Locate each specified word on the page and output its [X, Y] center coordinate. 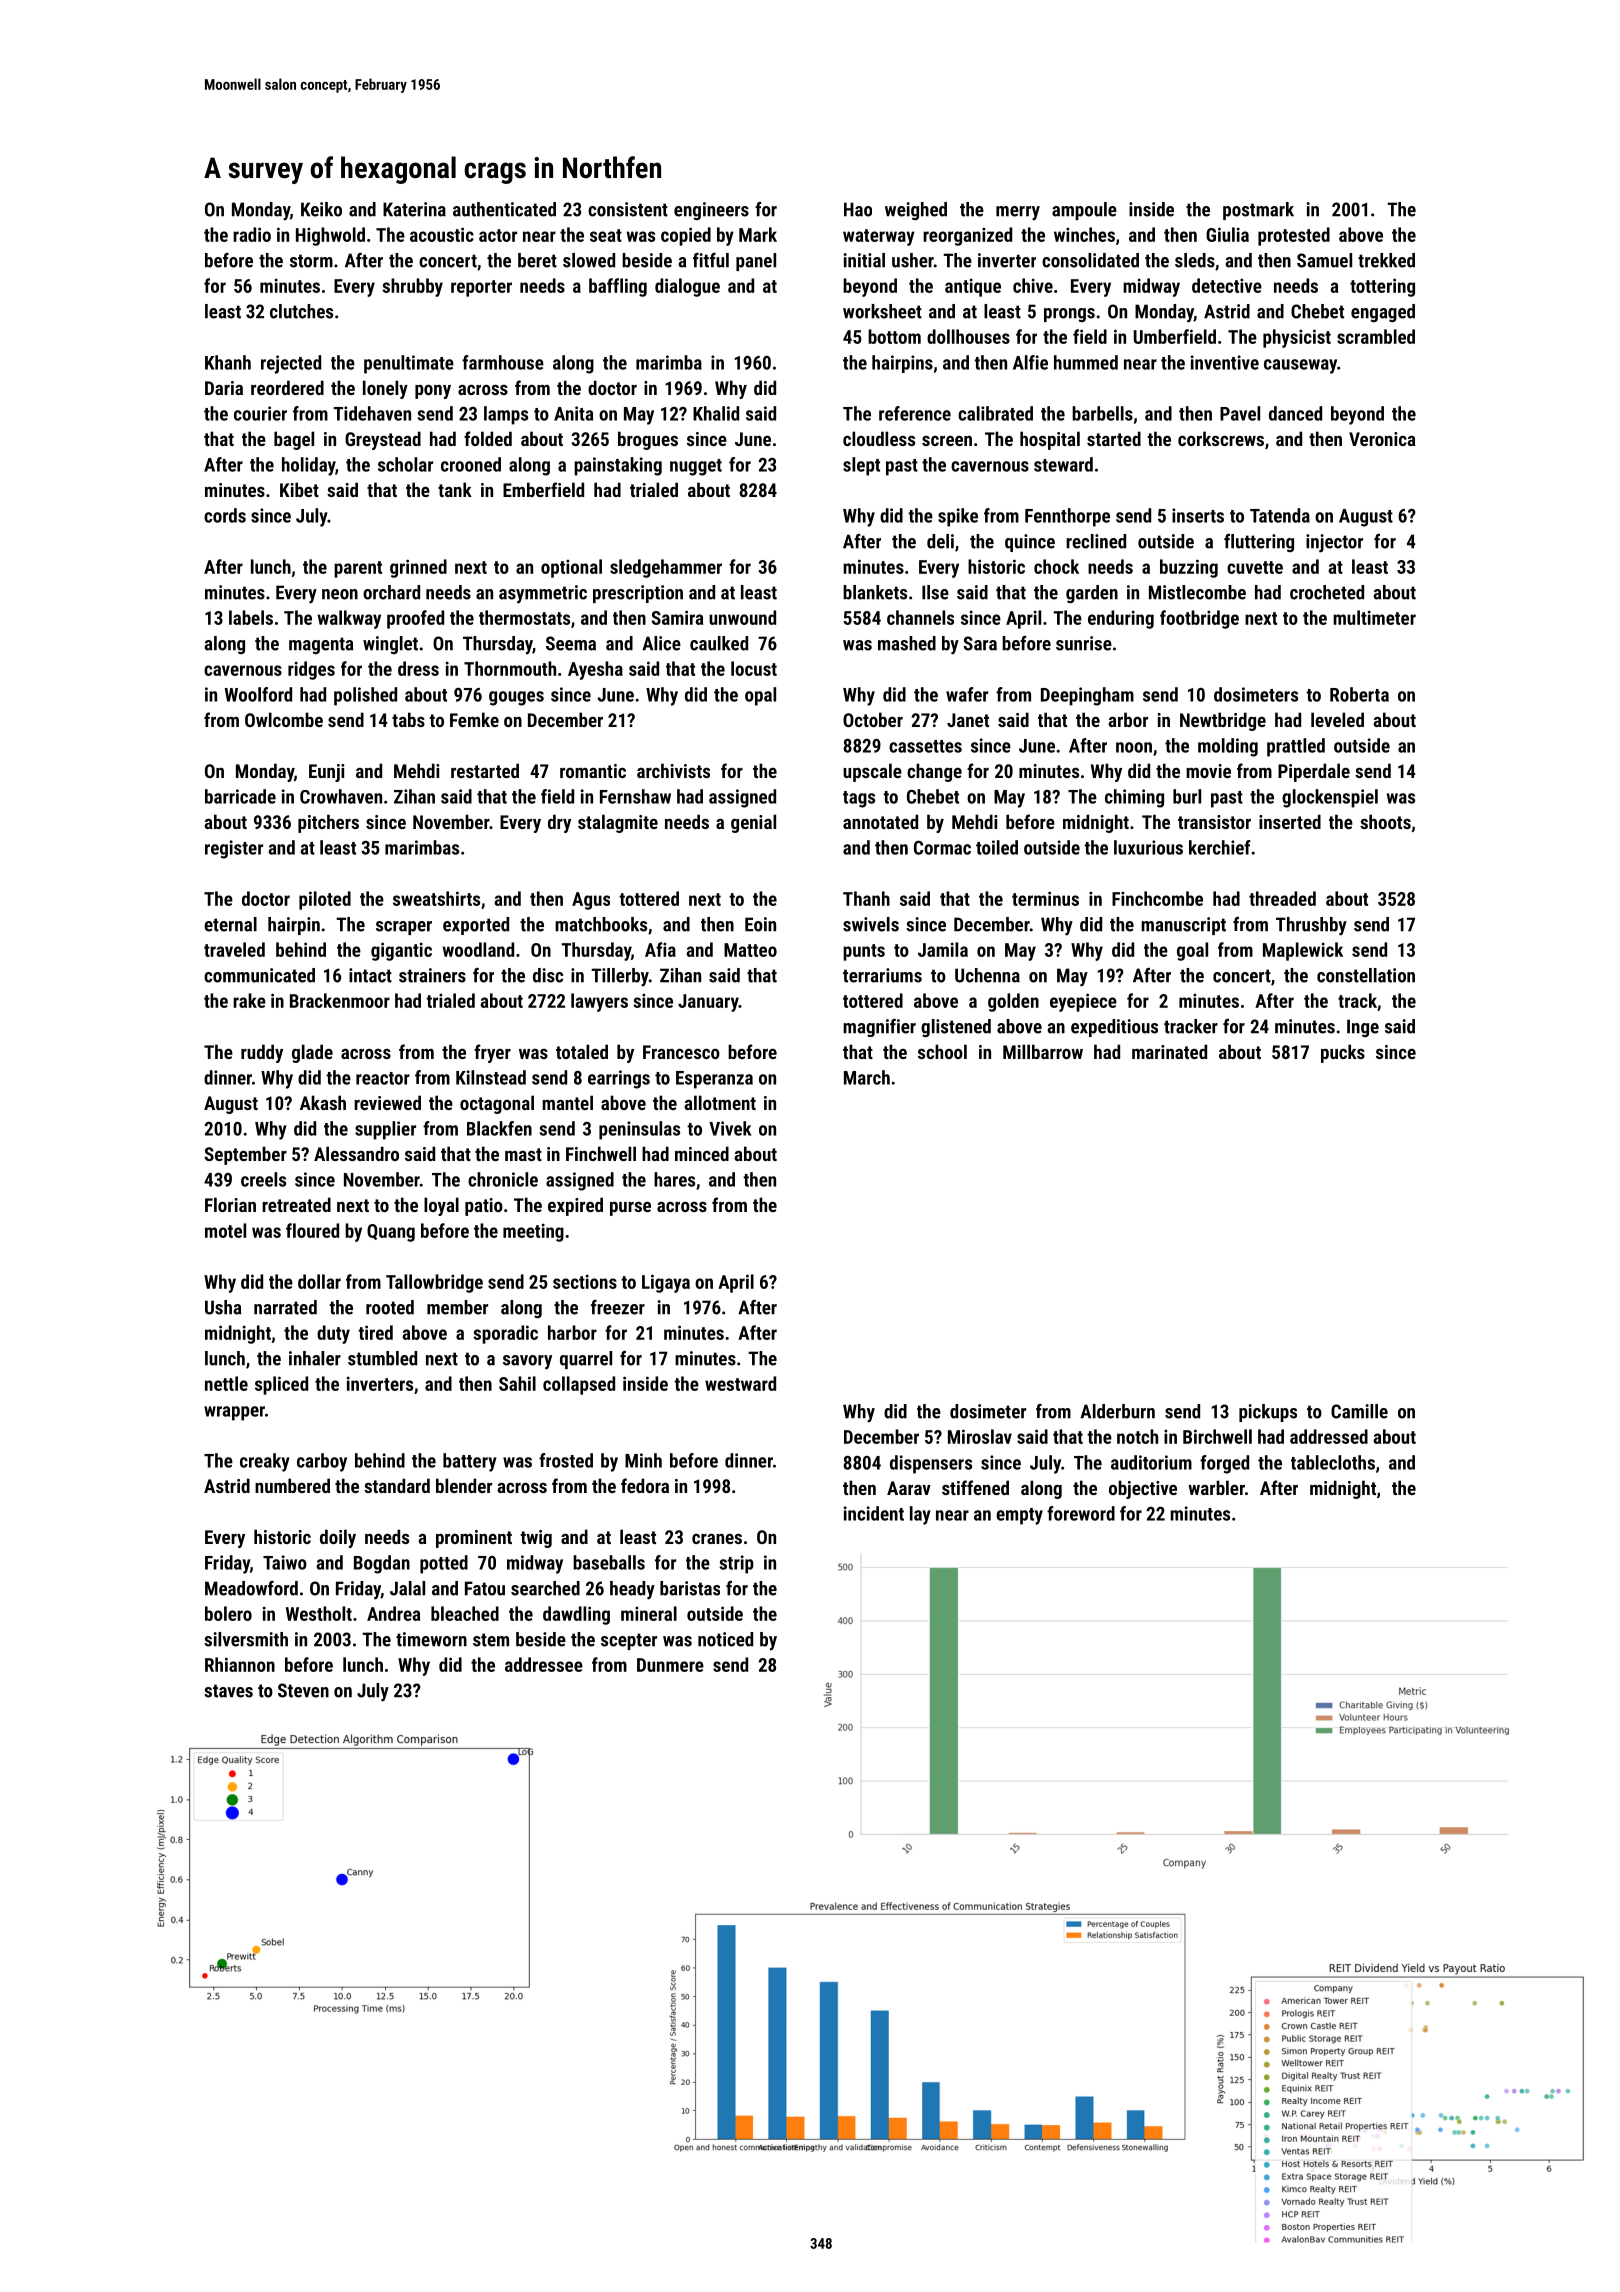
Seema [571, 643]
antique [973, 287]
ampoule [1084, 211]
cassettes [925, 746]
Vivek [730, 1128]
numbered [292, 1485]
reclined [1096, 541]
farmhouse [503, 362]
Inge [1363, 1028]
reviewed [387, 1102]
